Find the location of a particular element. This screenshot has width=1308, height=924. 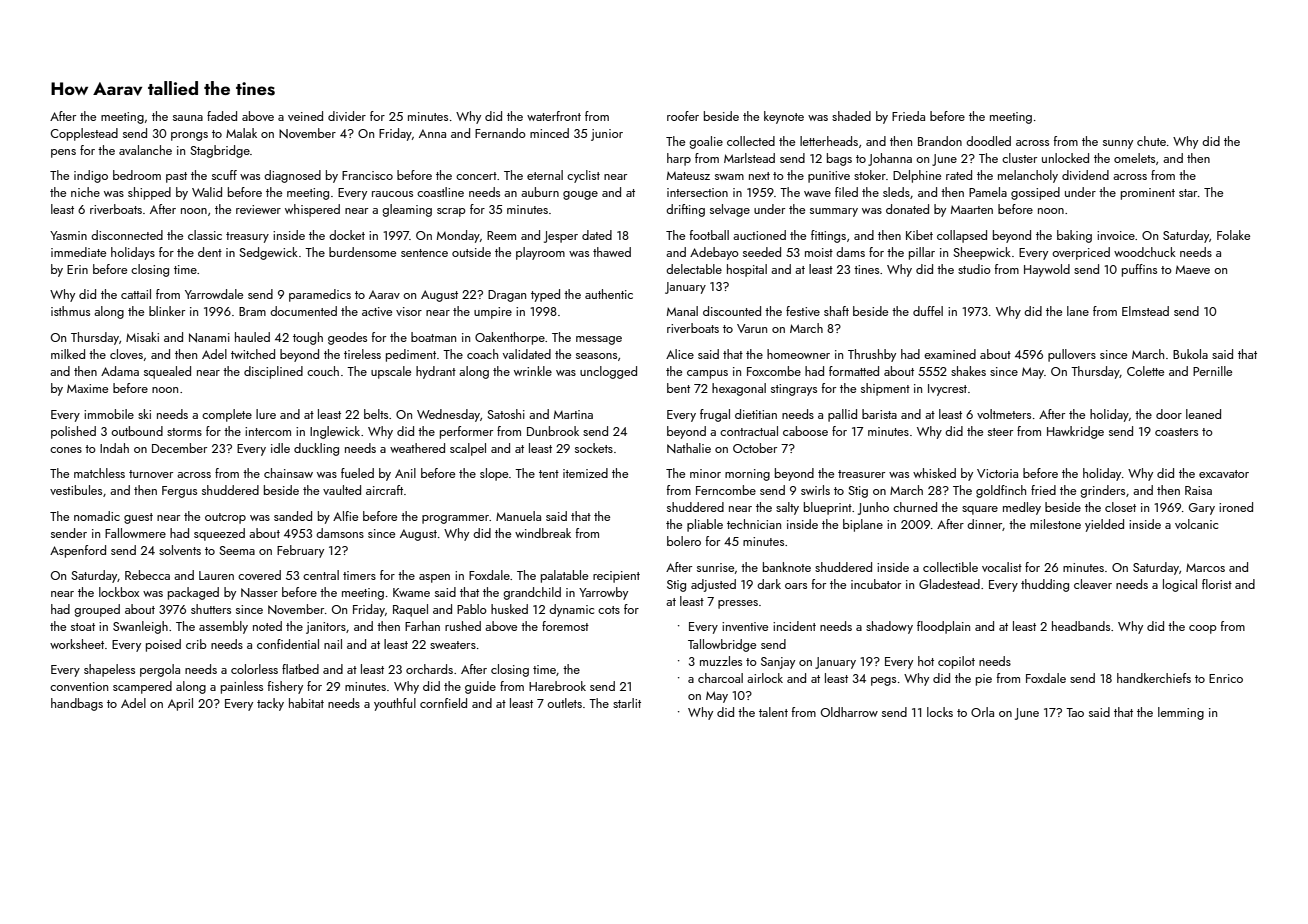

weathered is located at coordinates (417, 448).
